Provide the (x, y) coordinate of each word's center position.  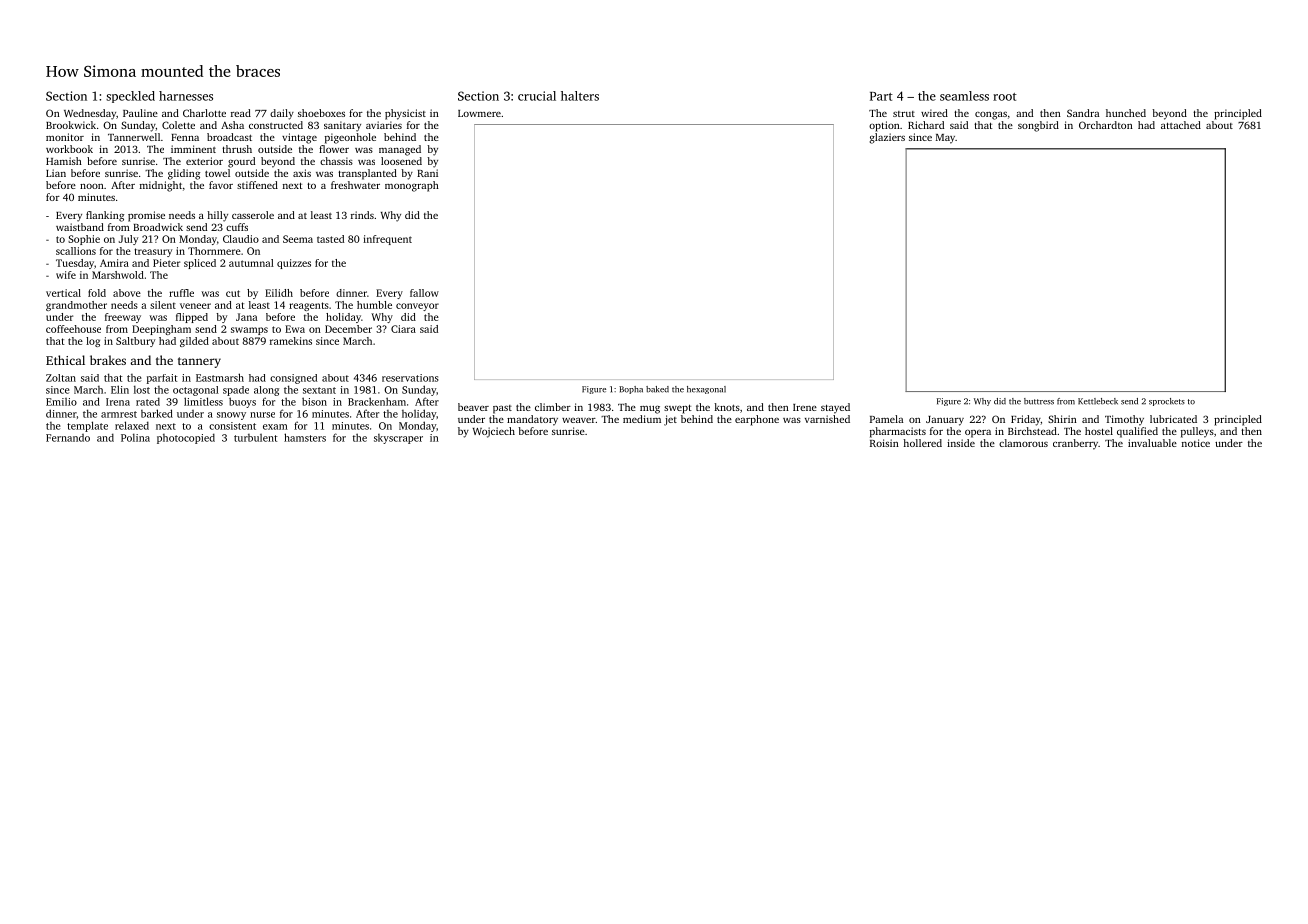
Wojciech (494, 432)
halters (580, 96)
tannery (199, 362)
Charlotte (204, 113)
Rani (427, 173)
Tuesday (75, 264)
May (945, 139)
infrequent (387, 240)
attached (1181, 125)
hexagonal (706, 390)
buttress (1039, 401)
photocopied (186, 438)
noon (92, 186)
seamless (964, 96)
